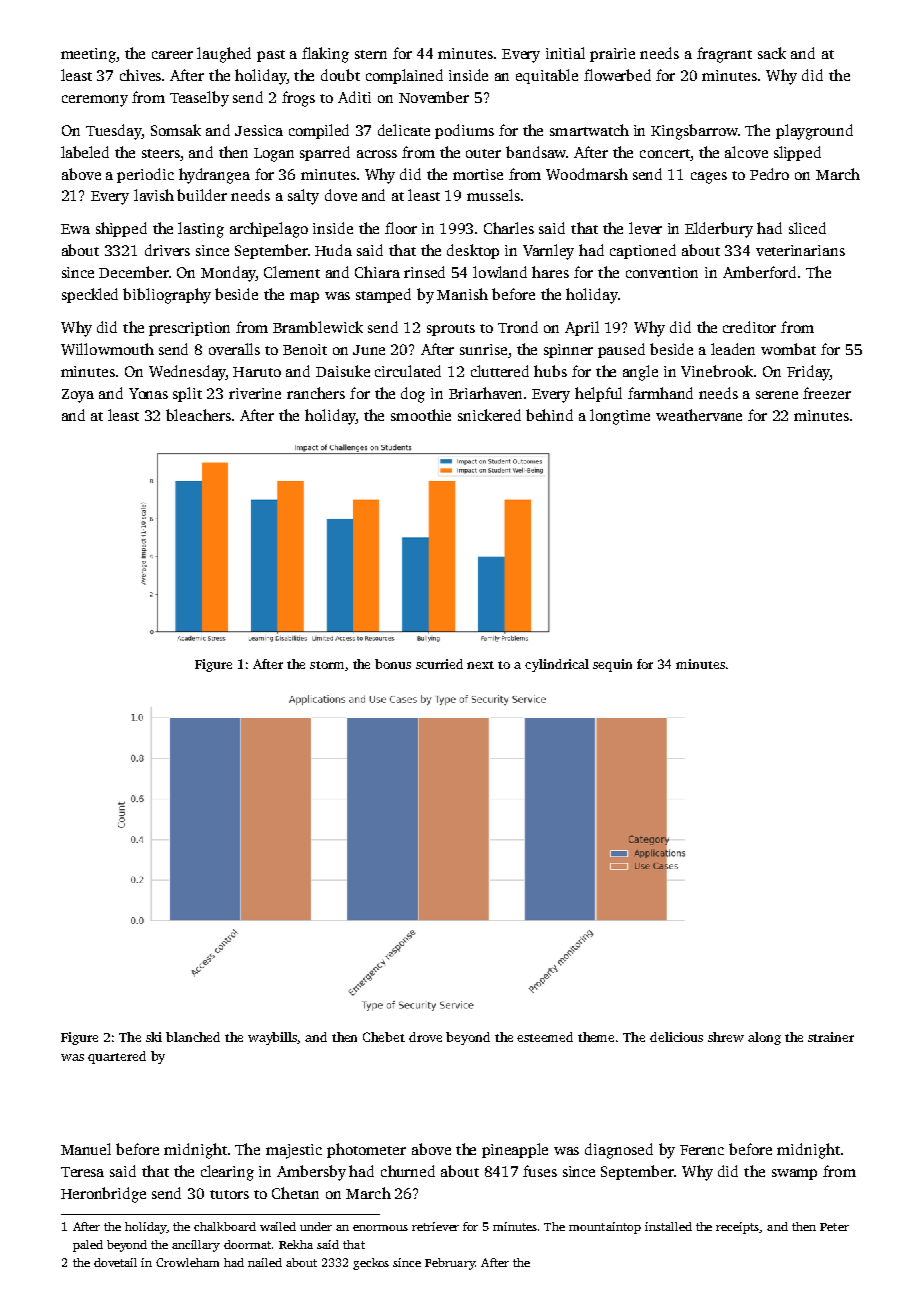 The height and width of the screenshot is (1308, 924). Describe the element at coordinates (515, 1150) in the screenshot. I see `pineapple` at that location.
